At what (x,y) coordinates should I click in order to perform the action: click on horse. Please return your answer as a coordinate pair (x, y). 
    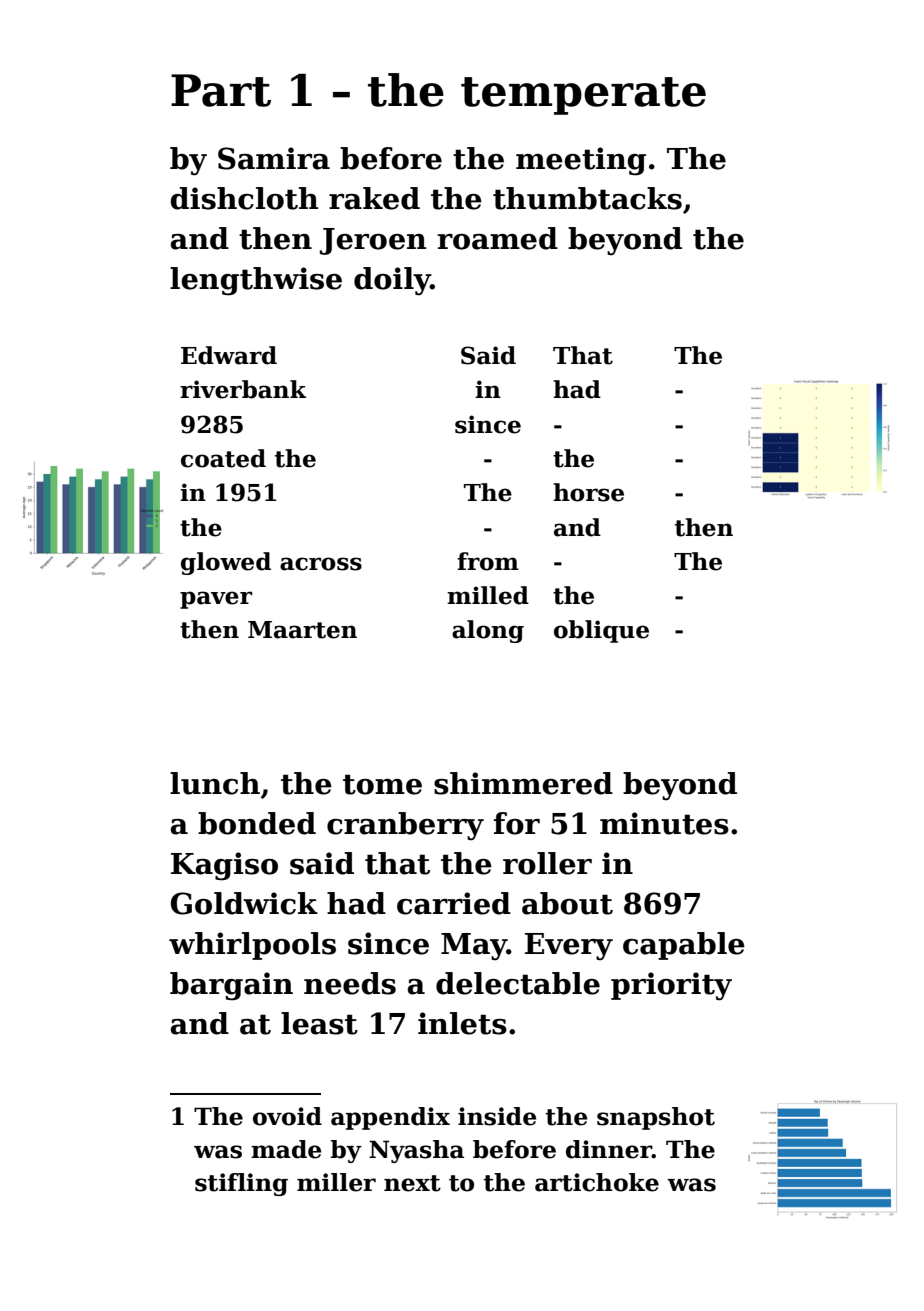
    Looking at the image, I should click on (588, 492).
